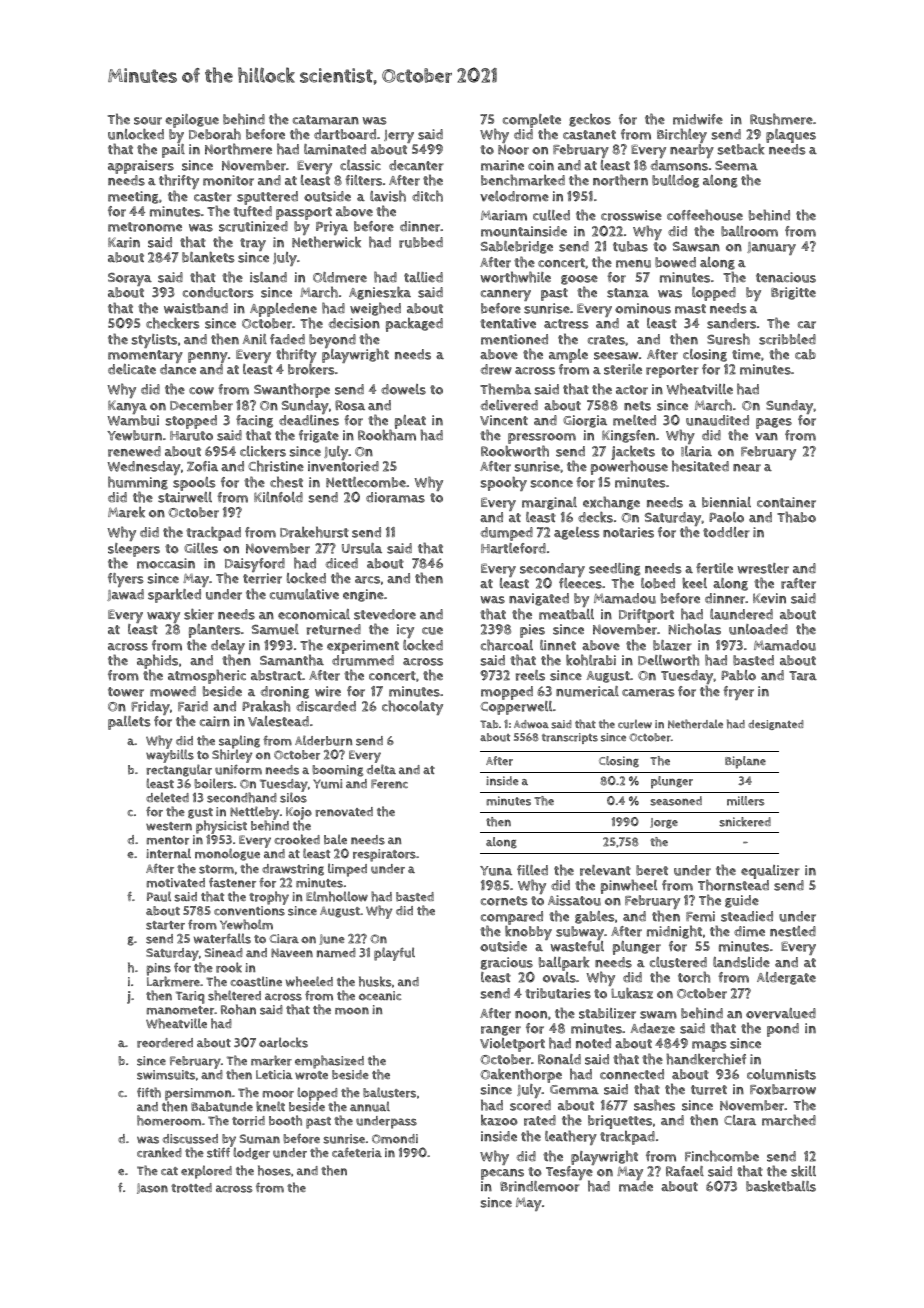  What do you see at coordinates (517, 247) in the document?
I see `Sablebridge` at bounding box center [517, 247].
